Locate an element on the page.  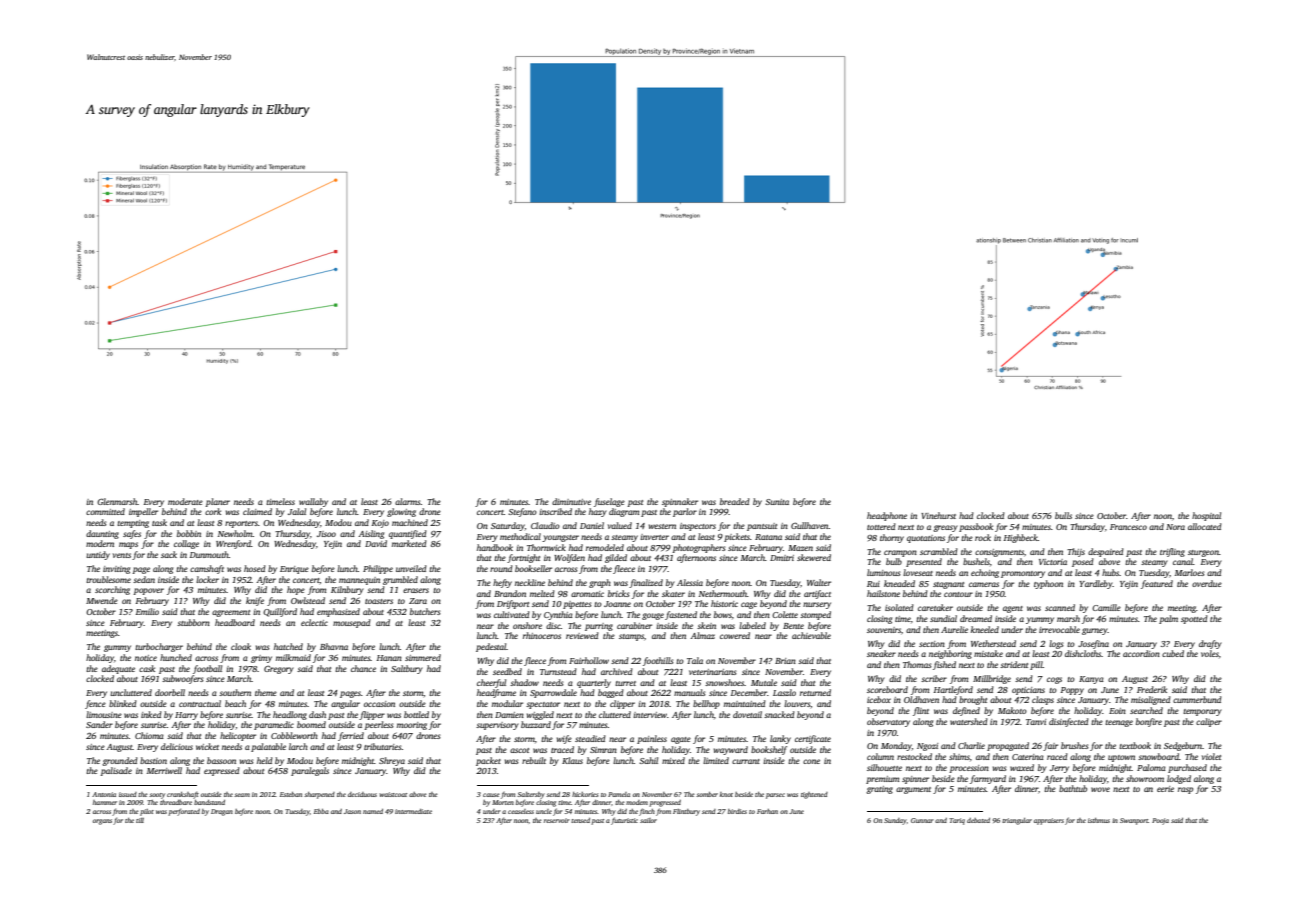
sailor is located at coordinates (648, 820).
